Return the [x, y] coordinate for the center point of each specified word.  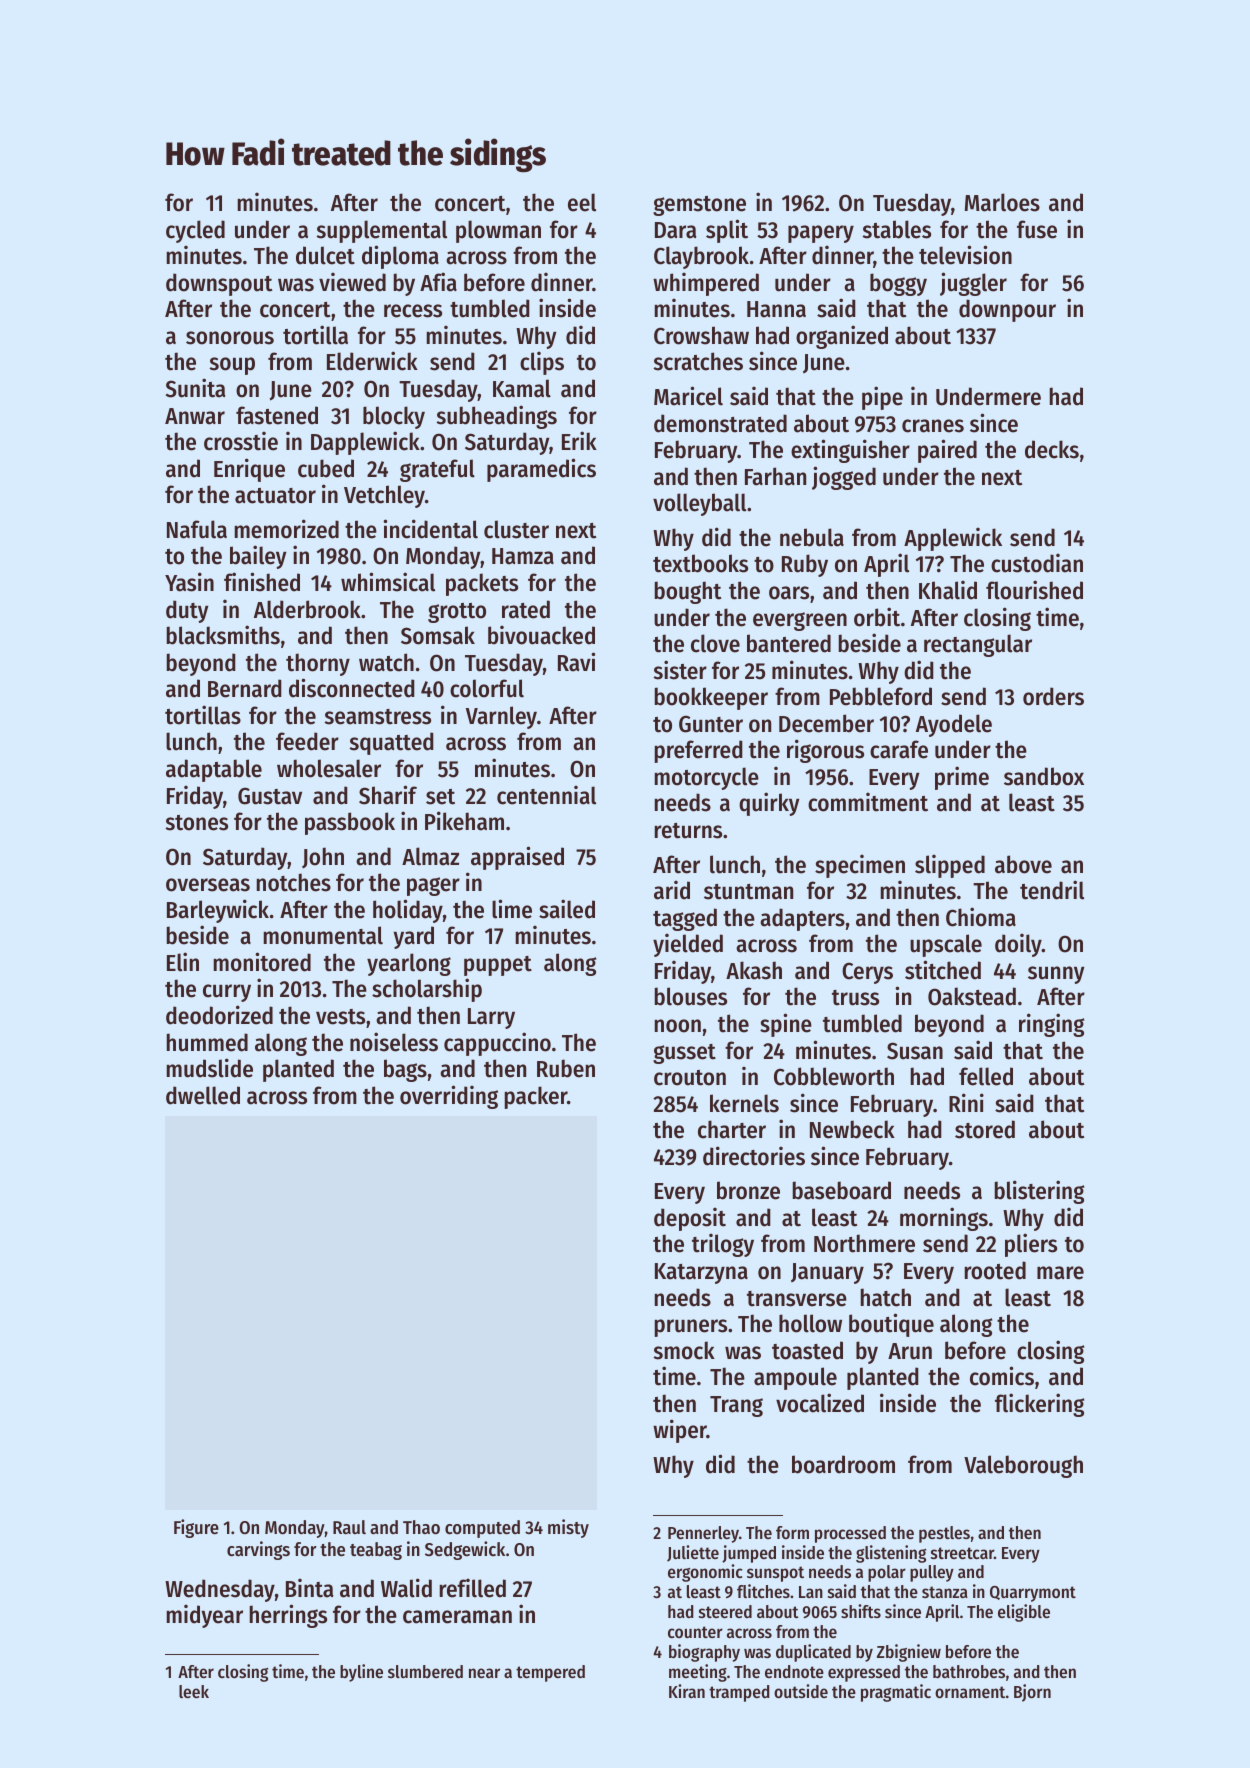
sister [680, 670]
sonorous [230, 338]
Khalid [948, 590]
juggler [973, 284]
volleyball [699, 504]
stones [197, 823]
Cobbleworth [834, 1076]
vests [340, 1017]
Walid [406, 1588]
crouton [690, 1078]
